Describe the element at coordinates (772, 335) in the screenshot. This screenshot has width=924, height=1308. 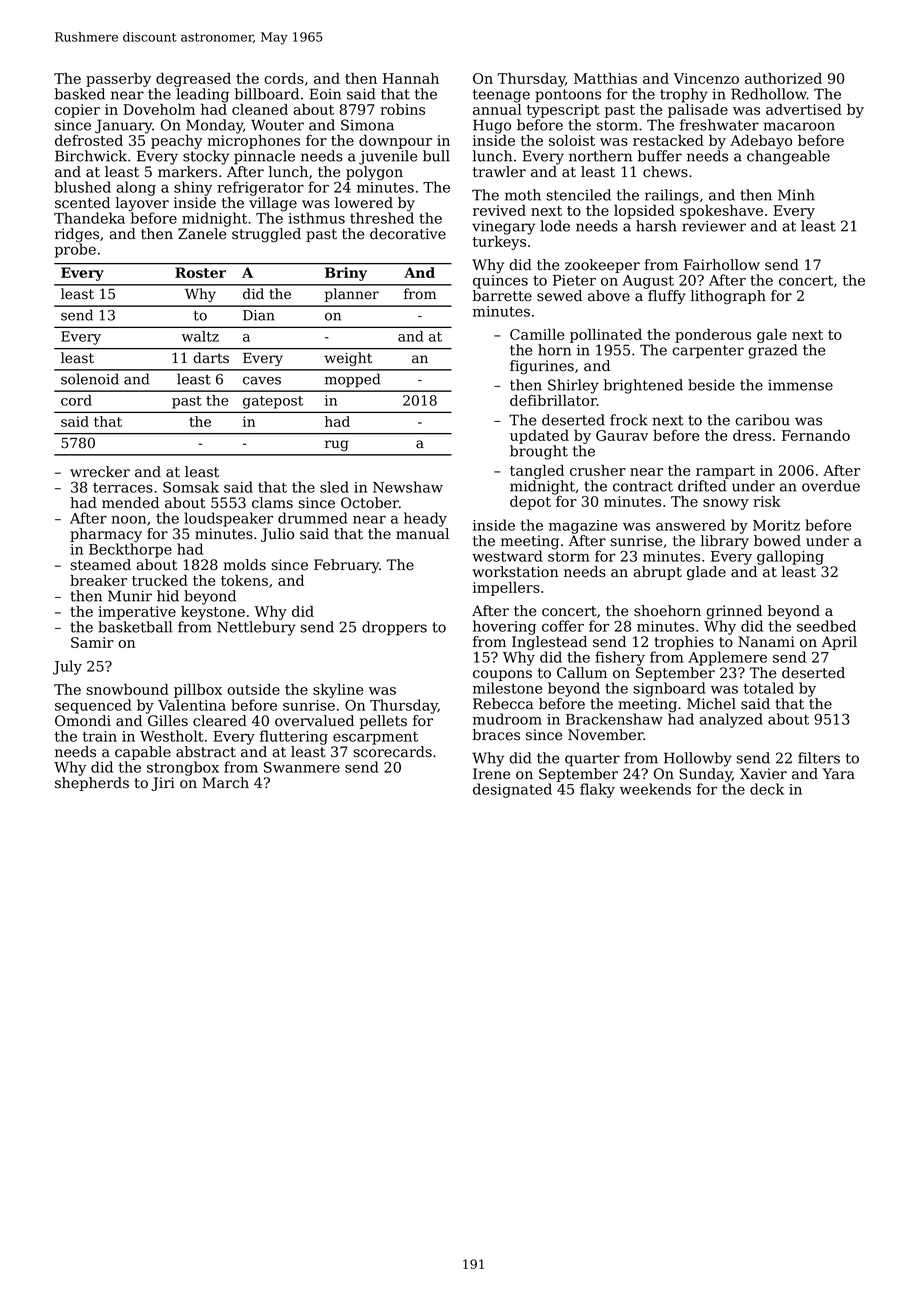
I see `gale` at that location.
